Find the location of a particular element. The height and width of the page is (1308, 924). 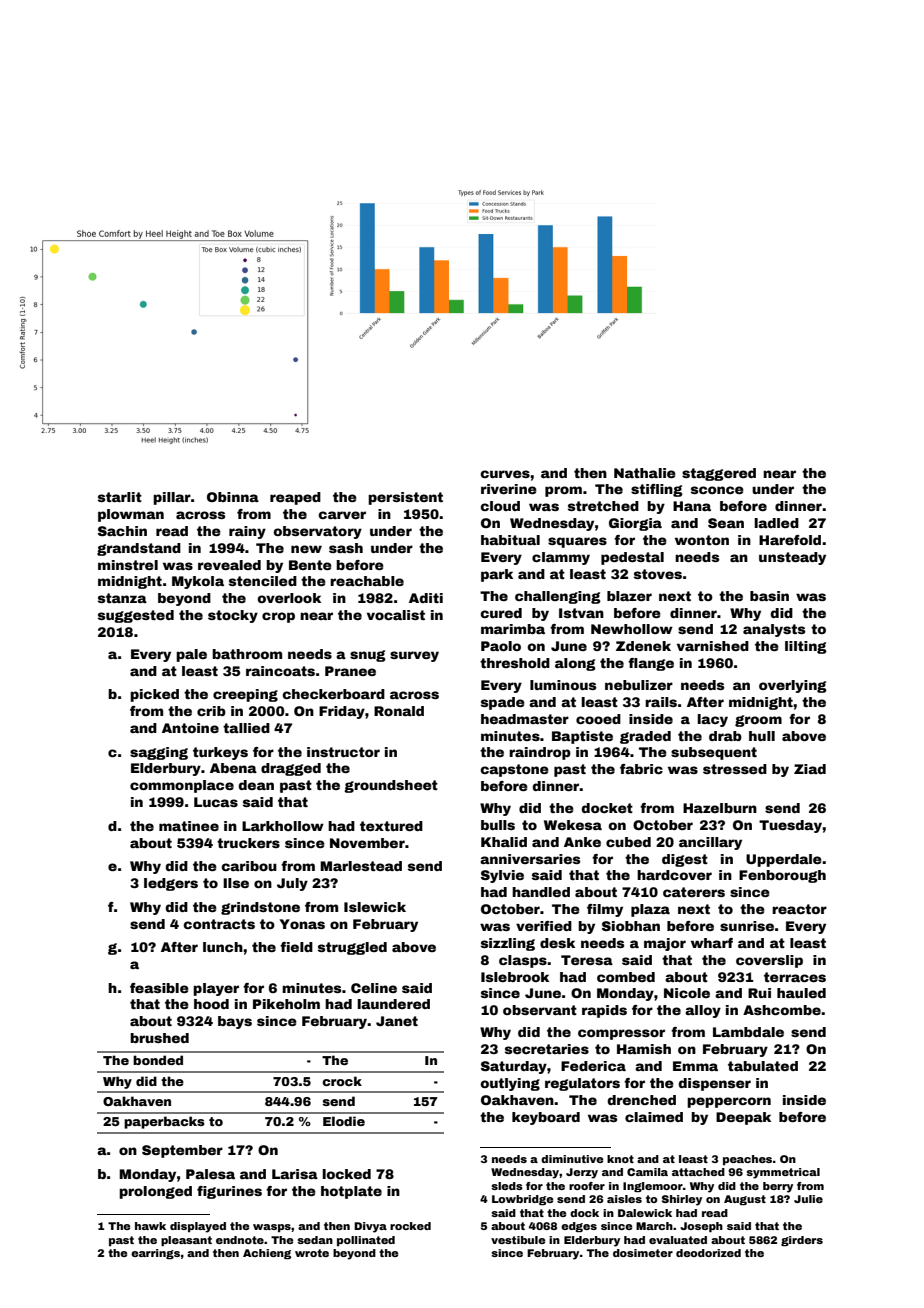

lilting is located at coordinates (806, 647).
